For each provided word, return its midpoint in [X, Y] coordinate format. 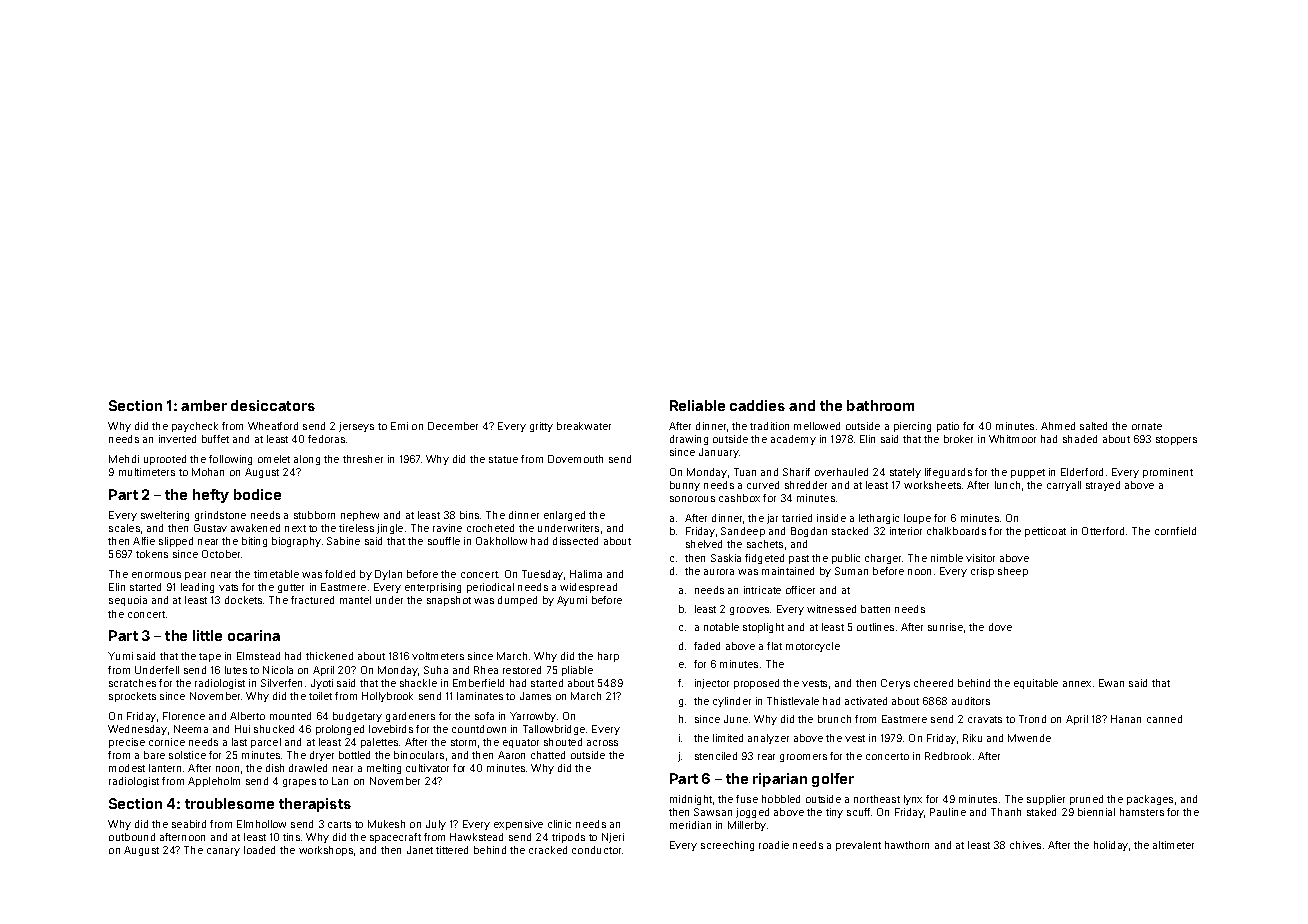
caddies [757, 405]
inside [831, 518]
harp [608, 657]
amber [204, 405]
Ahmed [1058, 426]
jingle [390, 529]
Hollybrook [387, 697]
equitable [1036, 684]
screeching [727, 846]
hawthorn [907, 845]
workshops [326, 851]
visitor [980, 558]
